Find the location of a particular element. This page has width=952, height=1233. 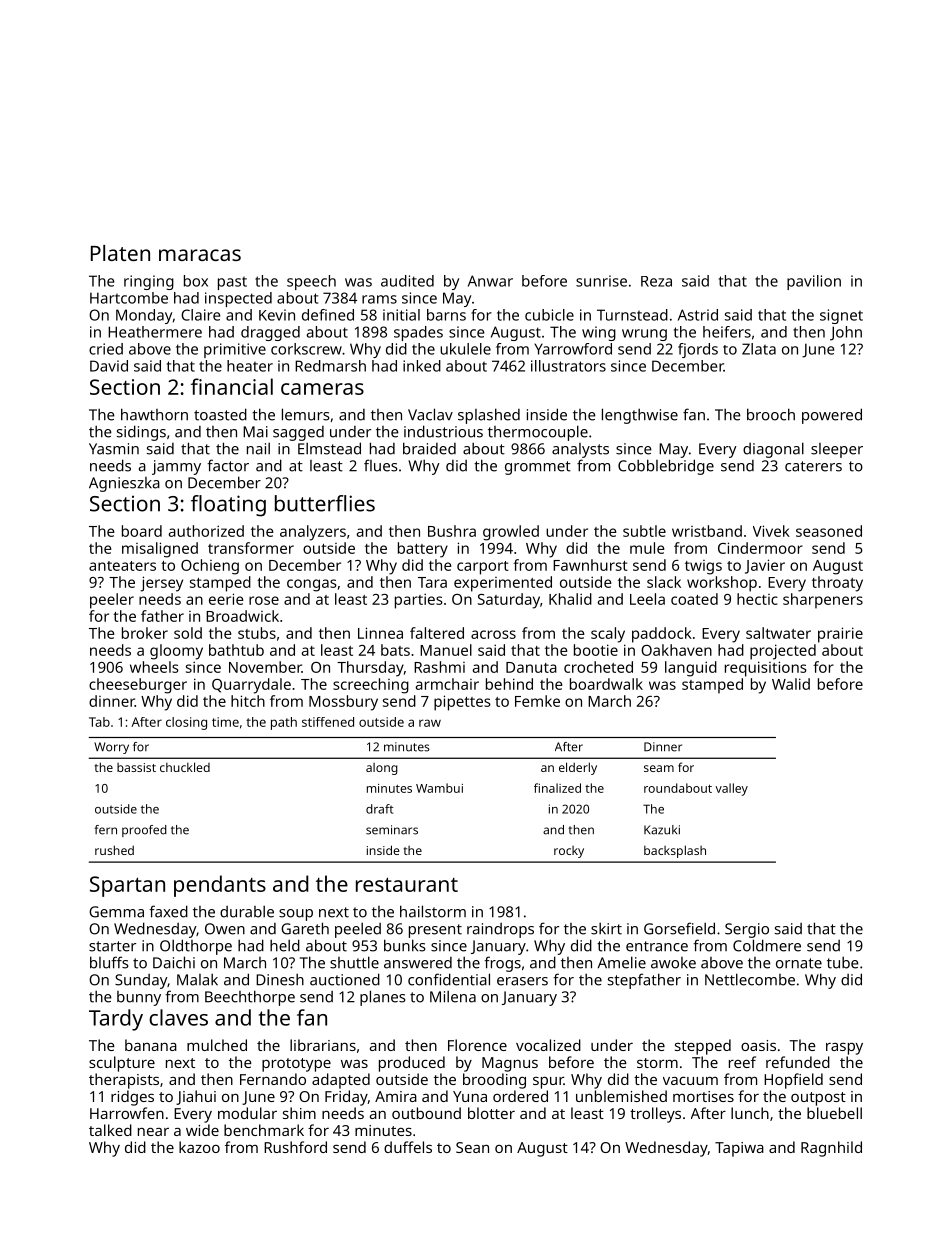

Saturday is located at coordinates (509, 601).
